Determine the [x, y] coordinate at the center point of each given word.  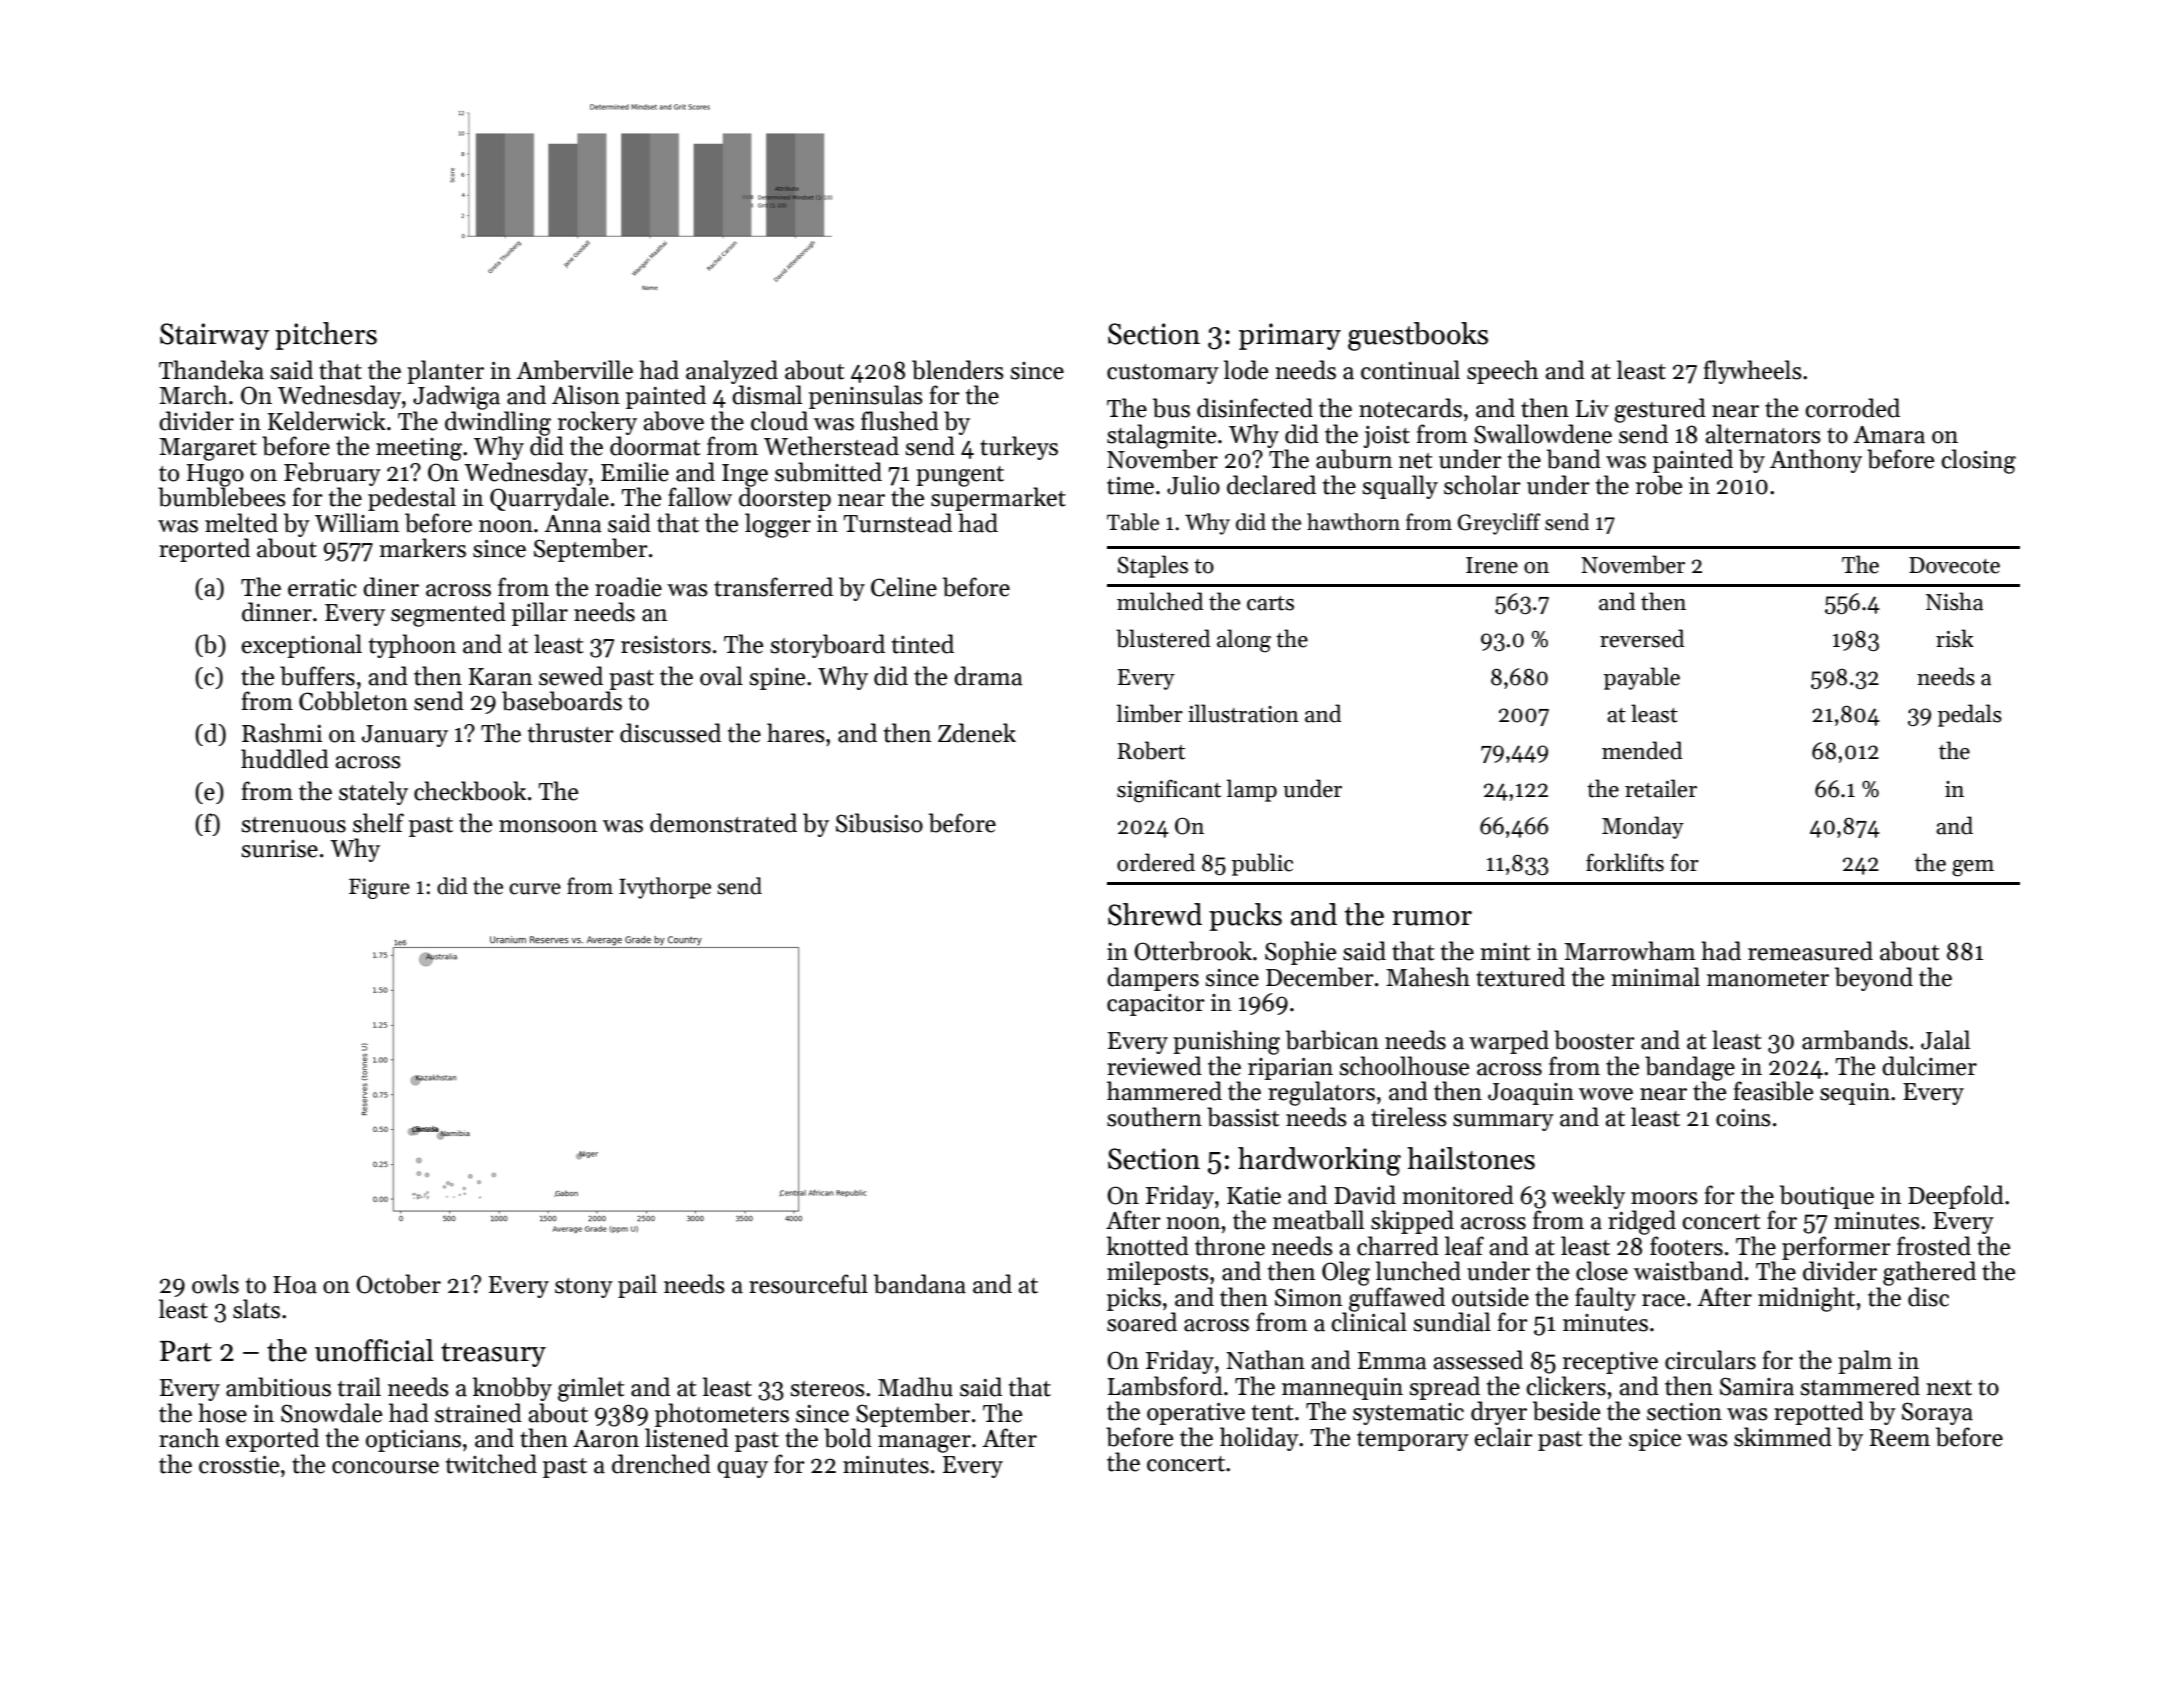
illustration [1243, 713]
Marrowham [1630, 951]
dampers [1153, 979]
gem [1973, 868]
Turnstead [897, 523]
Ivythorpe [665, 888]
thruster [571, 733]
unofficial [374, 1350]
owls [215, 1284]
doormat [655, 446]
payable [1642, 678]
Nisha [1954, 601]
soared [1142, 1322]
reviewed [1154, 1066]
